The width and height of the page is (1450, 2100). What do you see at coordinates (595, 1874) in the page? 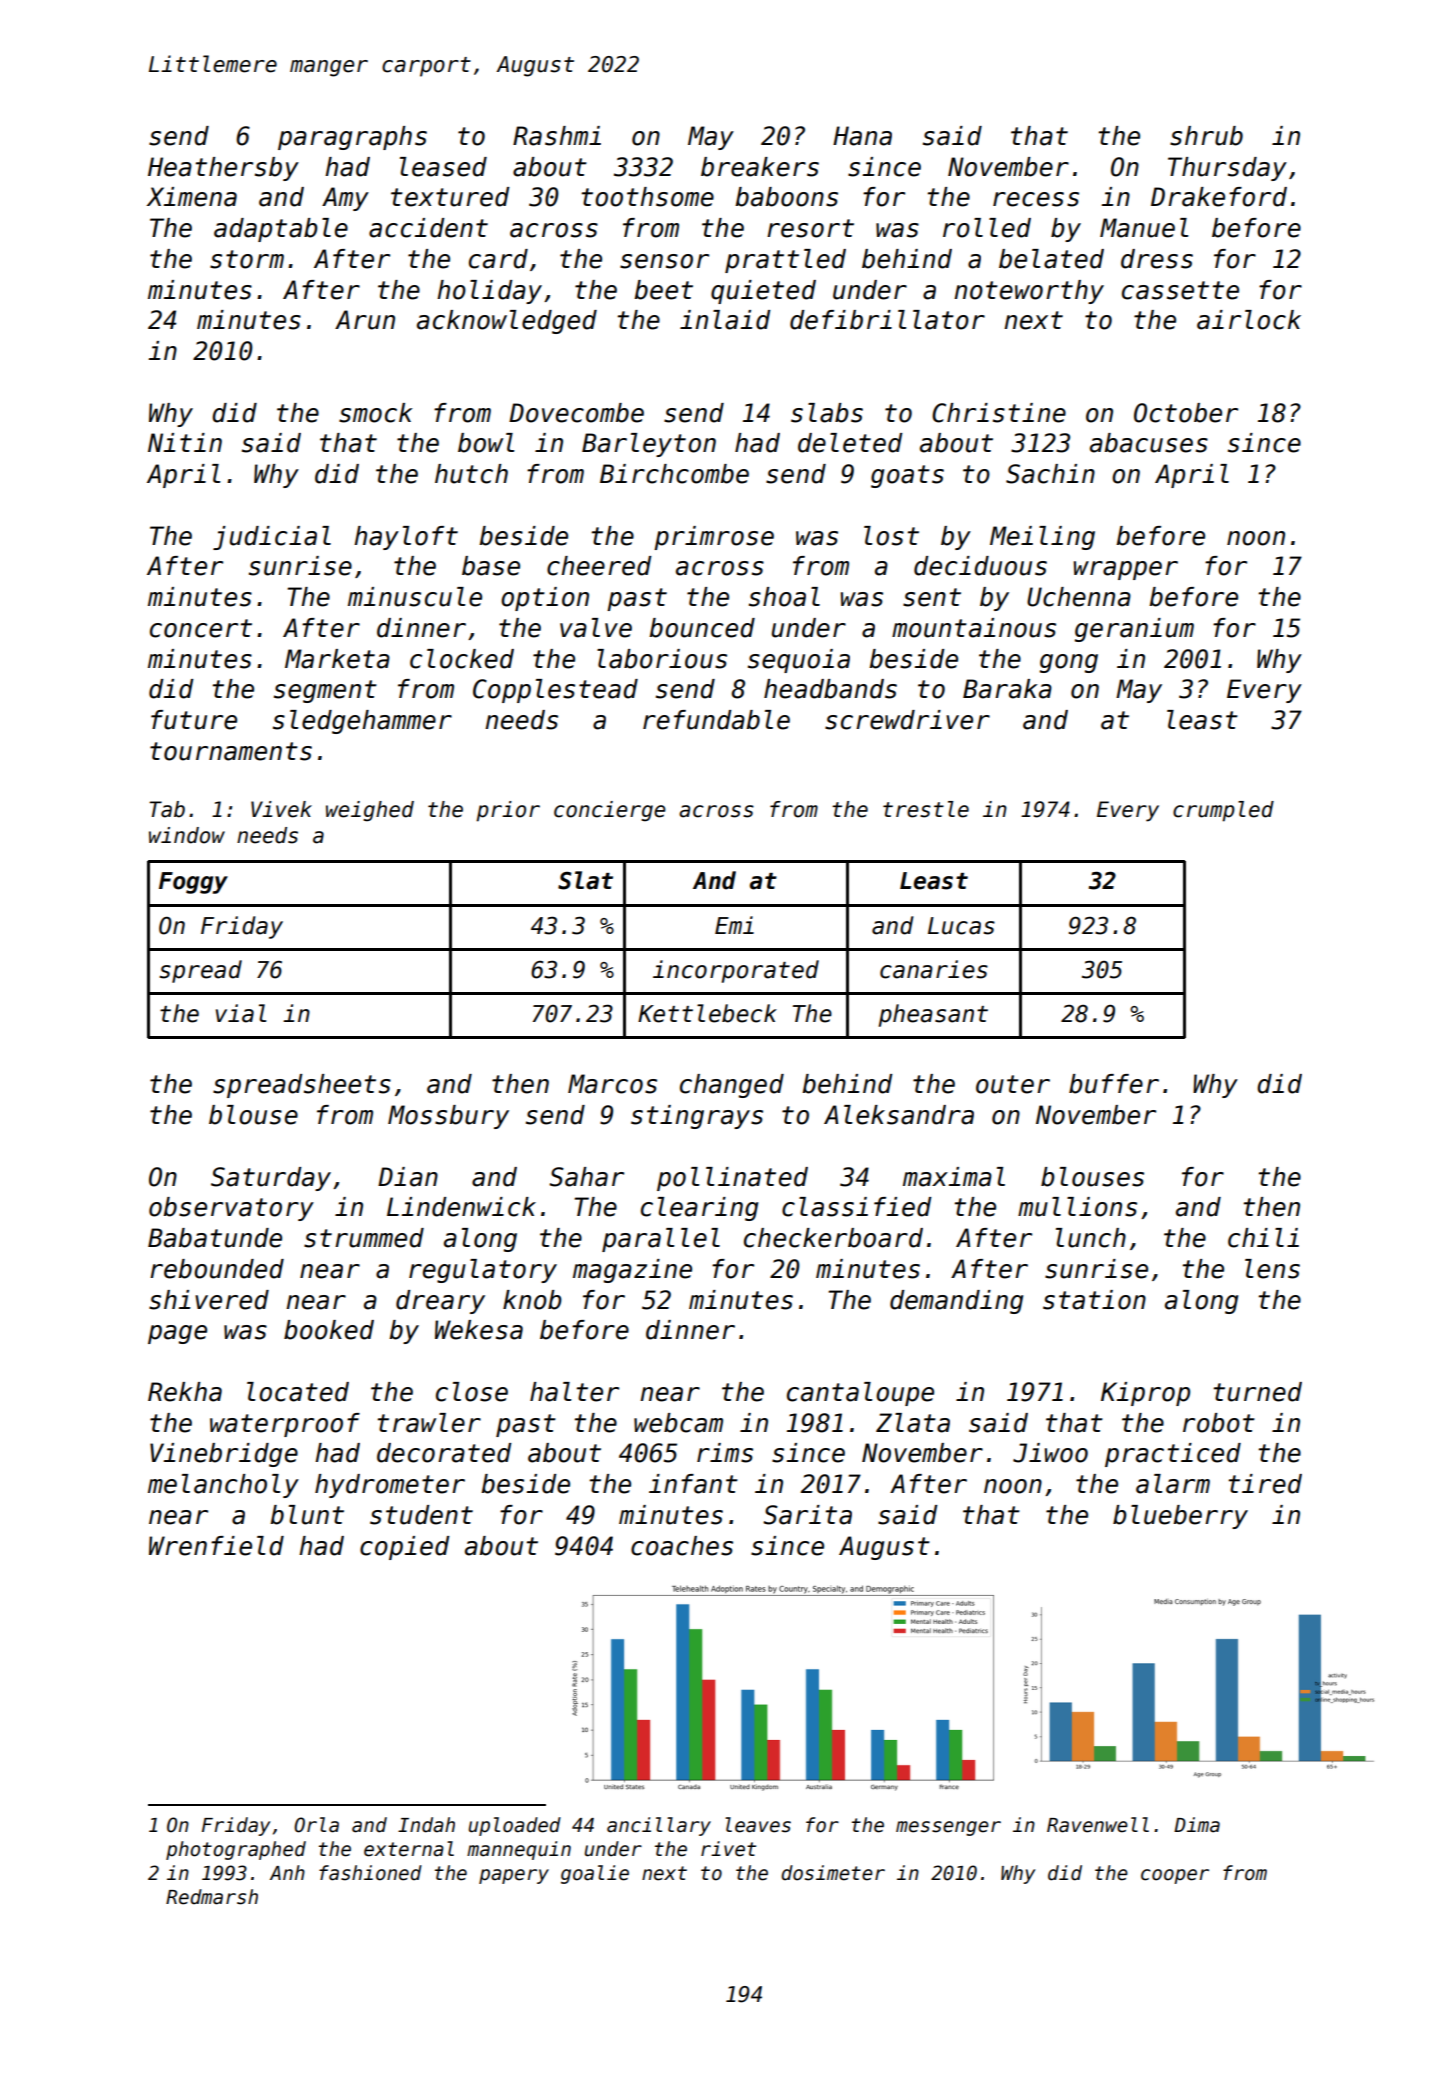
I see `goalie` at bounding box center [595, 1874].
